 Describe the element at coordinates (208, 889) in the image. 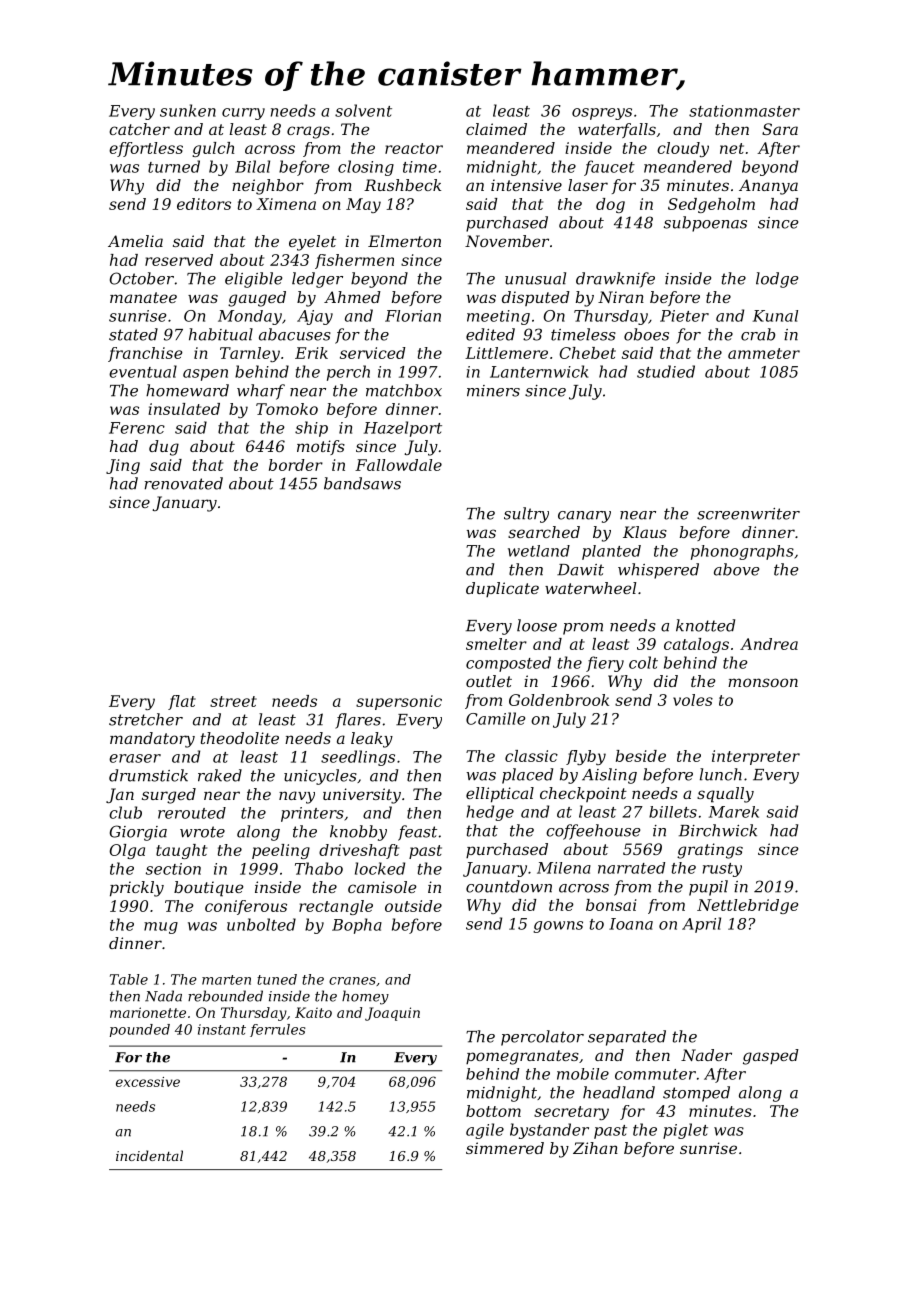

I see `boutique` at that location.
